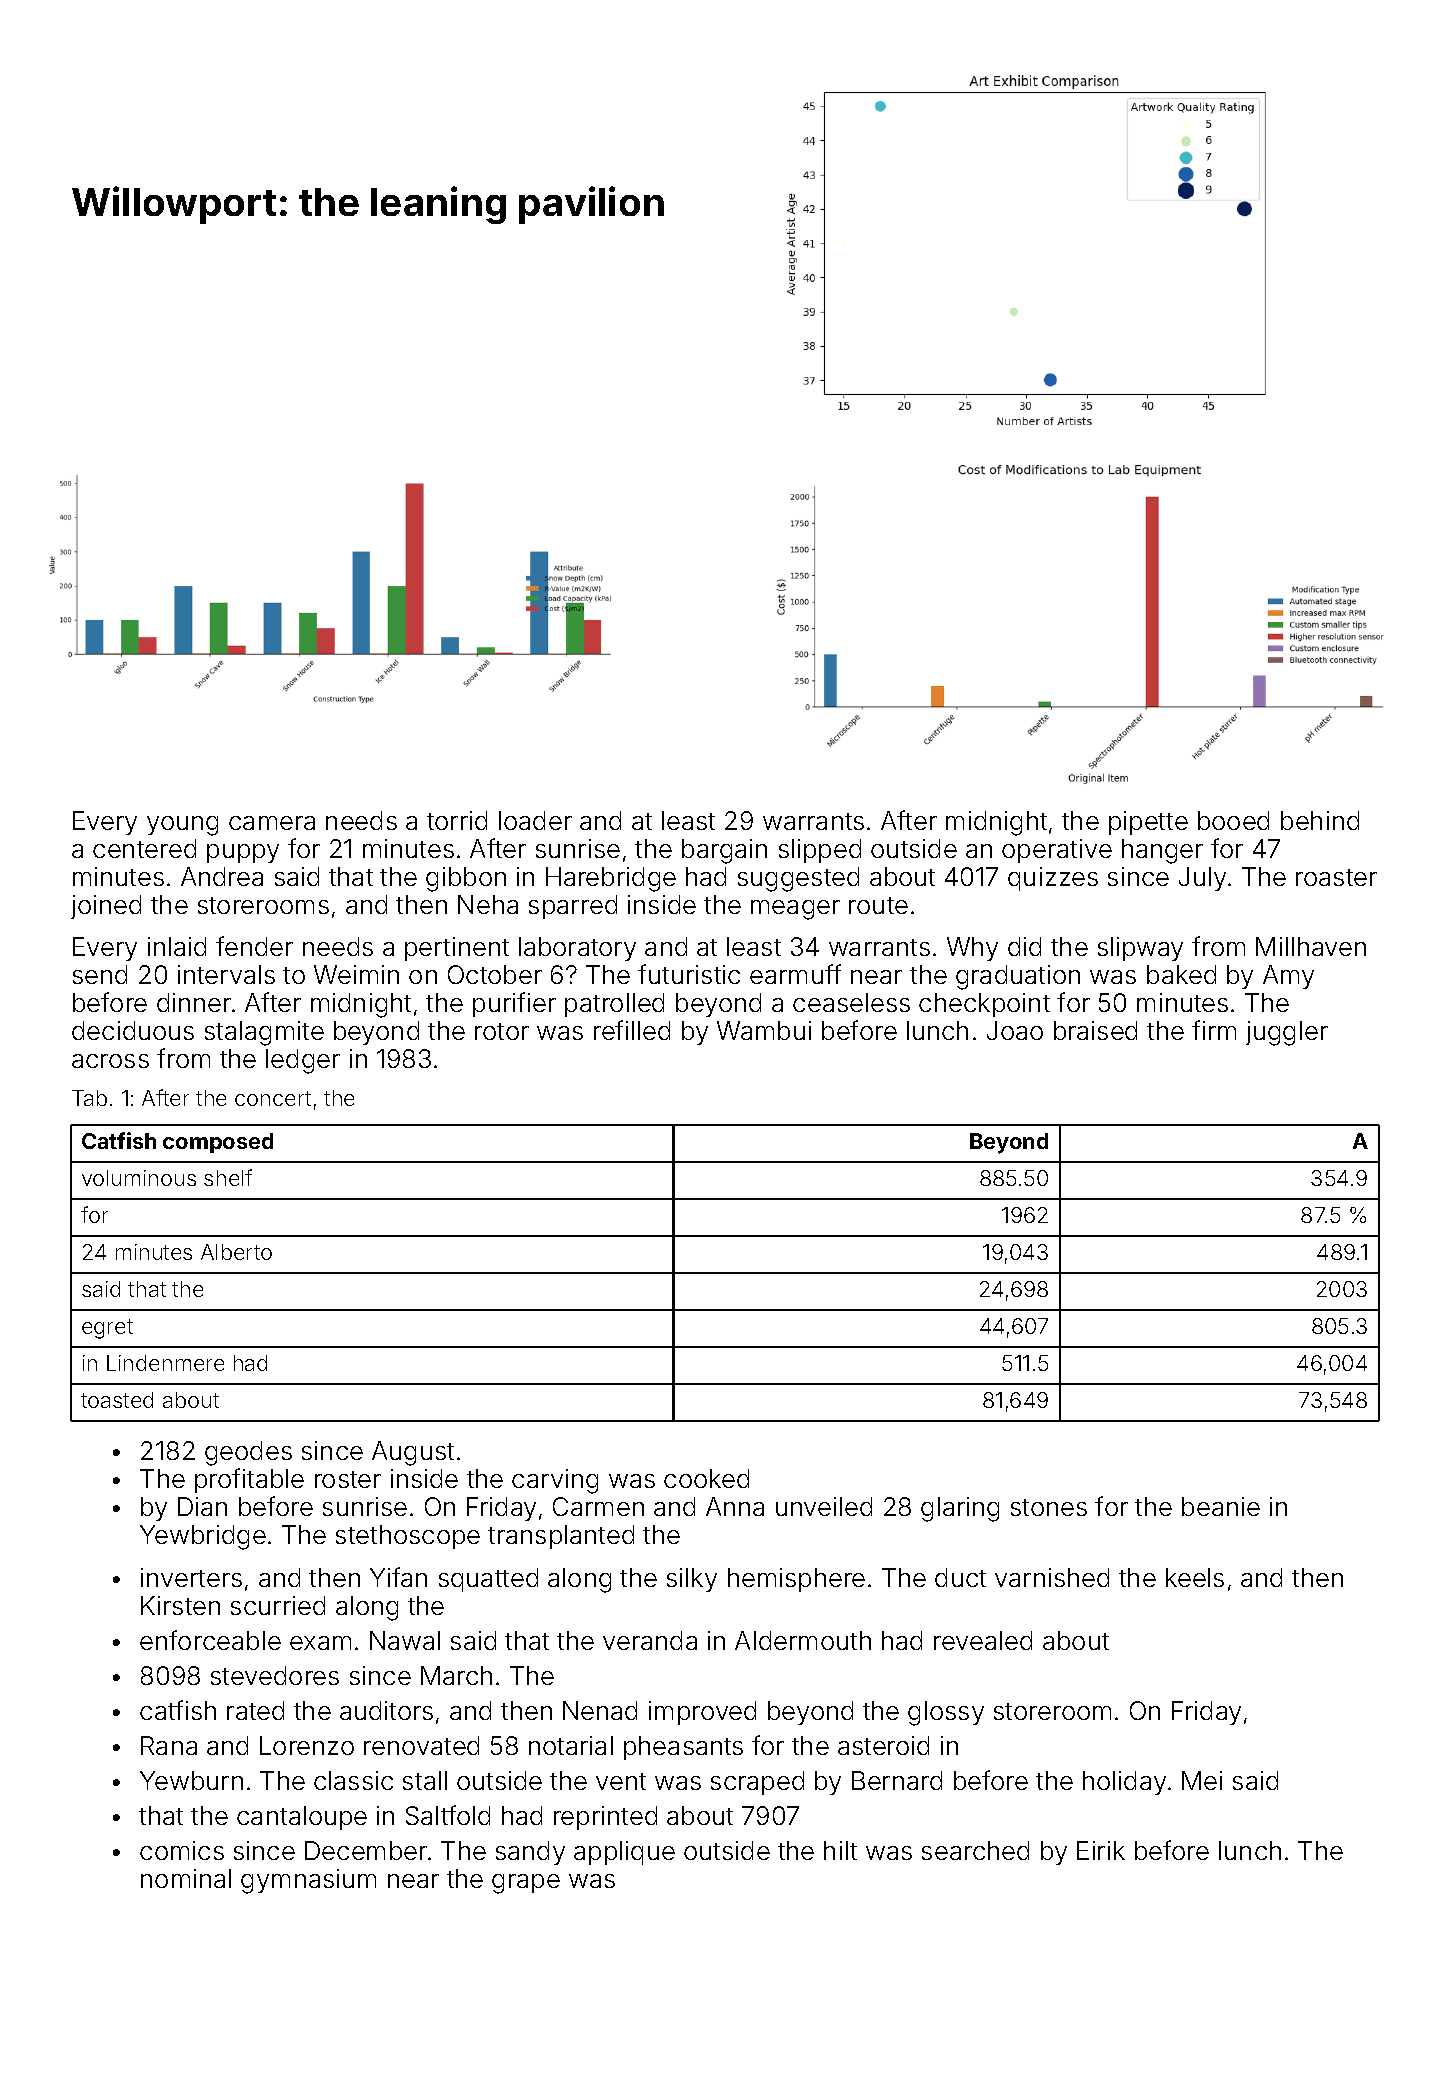  I want to click on juggler, so click(1287, 1033).
